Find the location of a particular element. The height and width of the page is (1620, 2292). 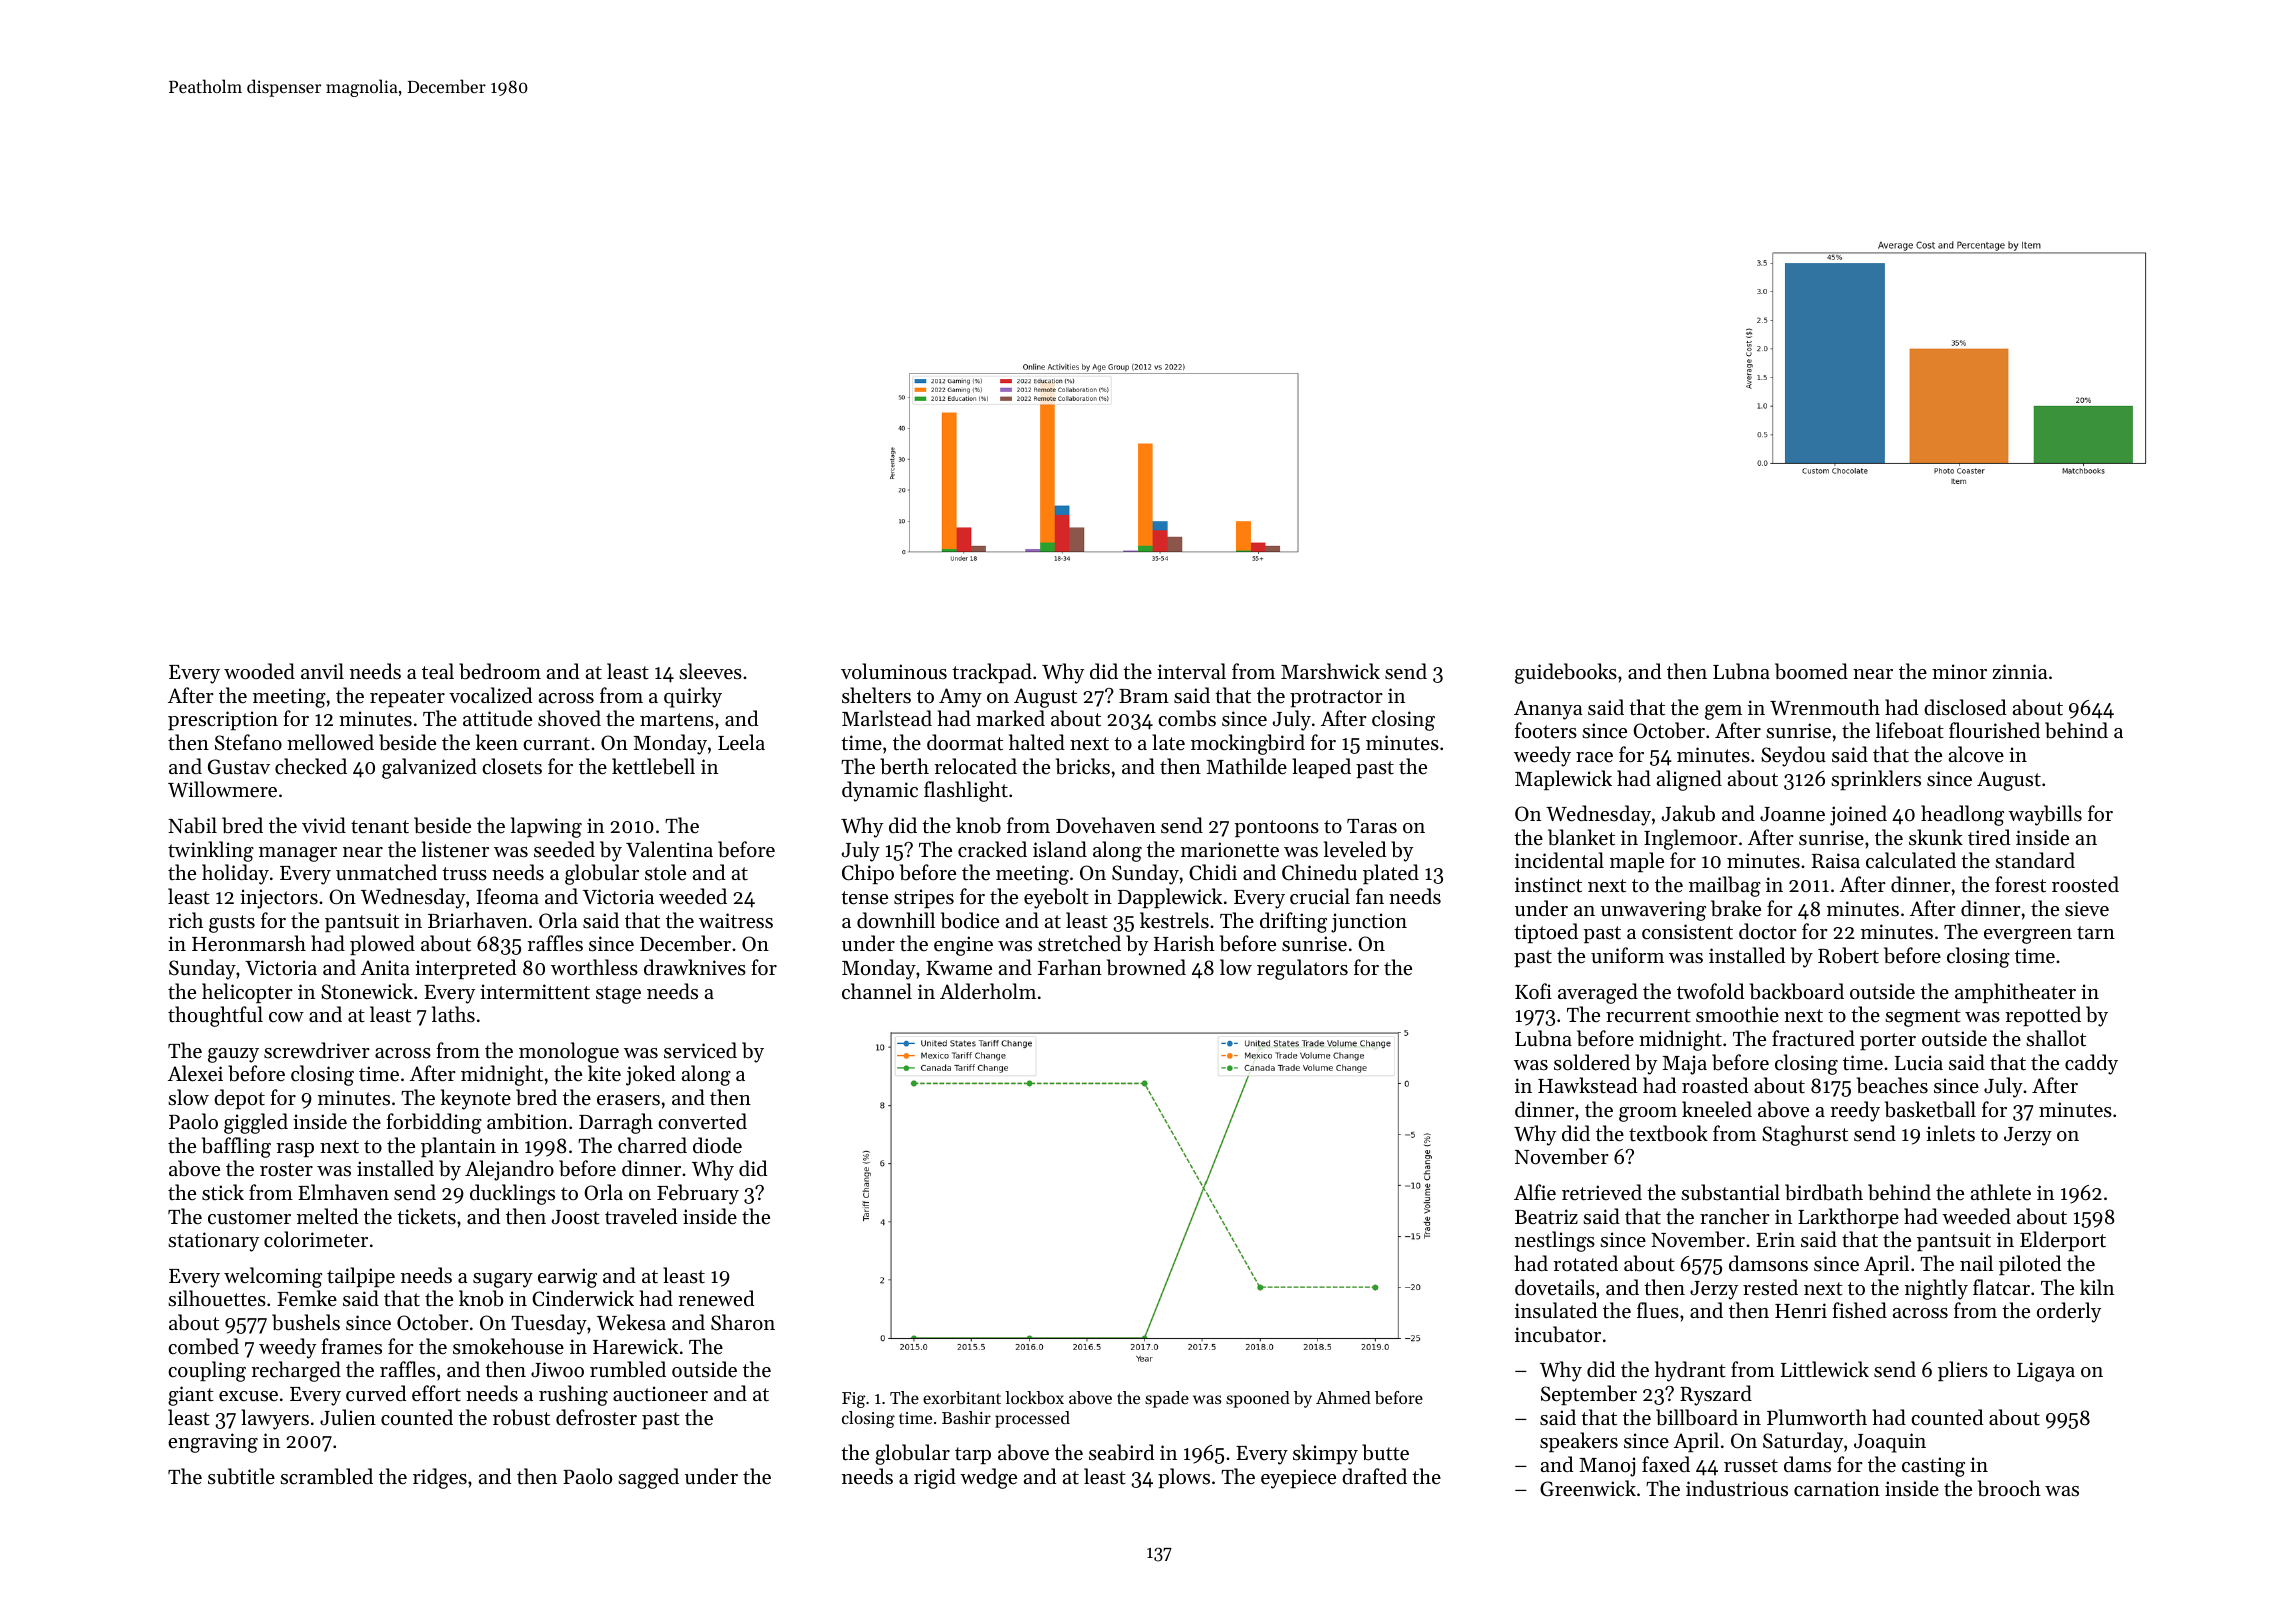

waybills is located at coordinates (2045, 815).
